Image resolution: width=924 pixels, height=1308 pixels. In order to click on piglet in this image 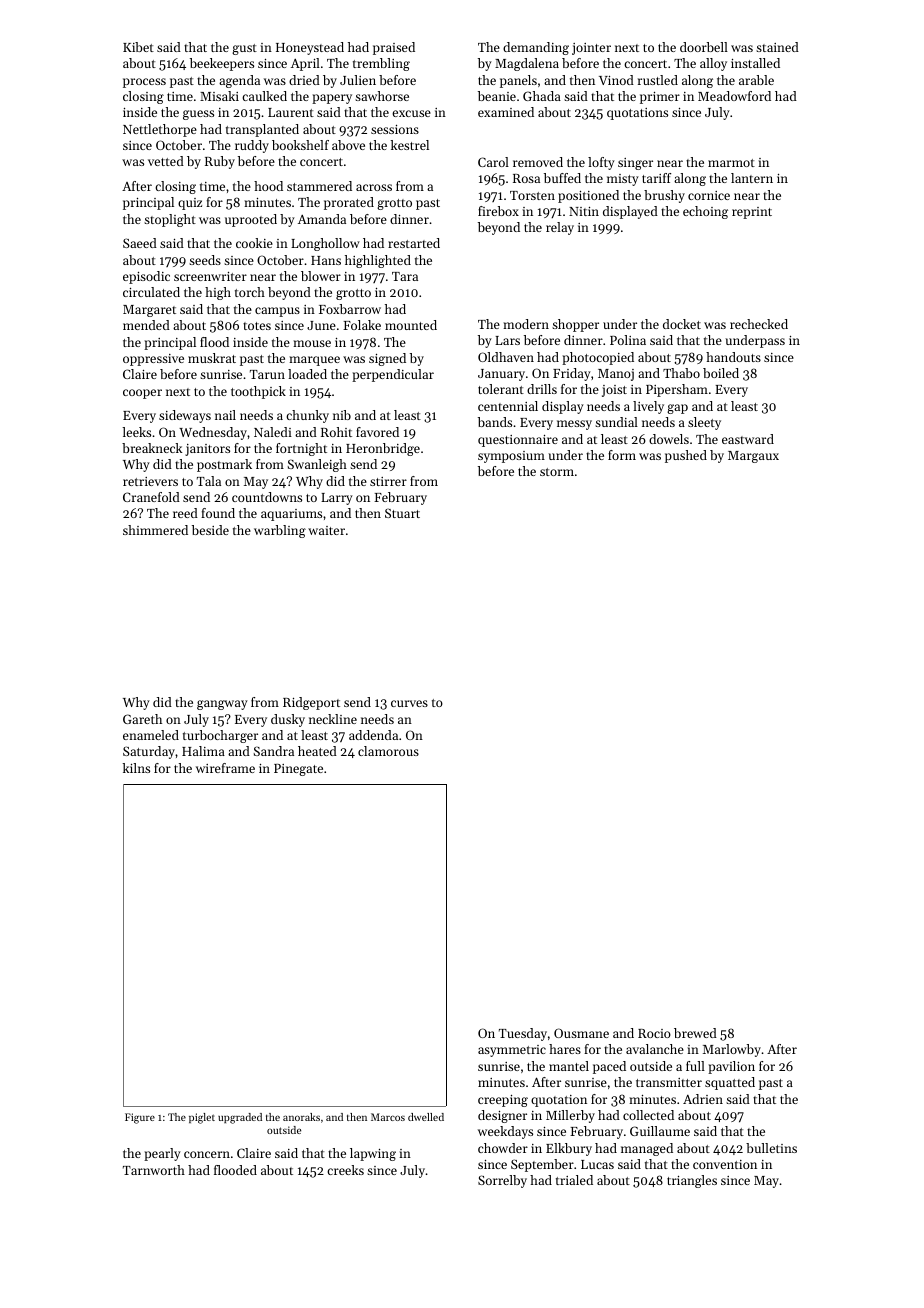, I will do `click(202, 1118)`.
